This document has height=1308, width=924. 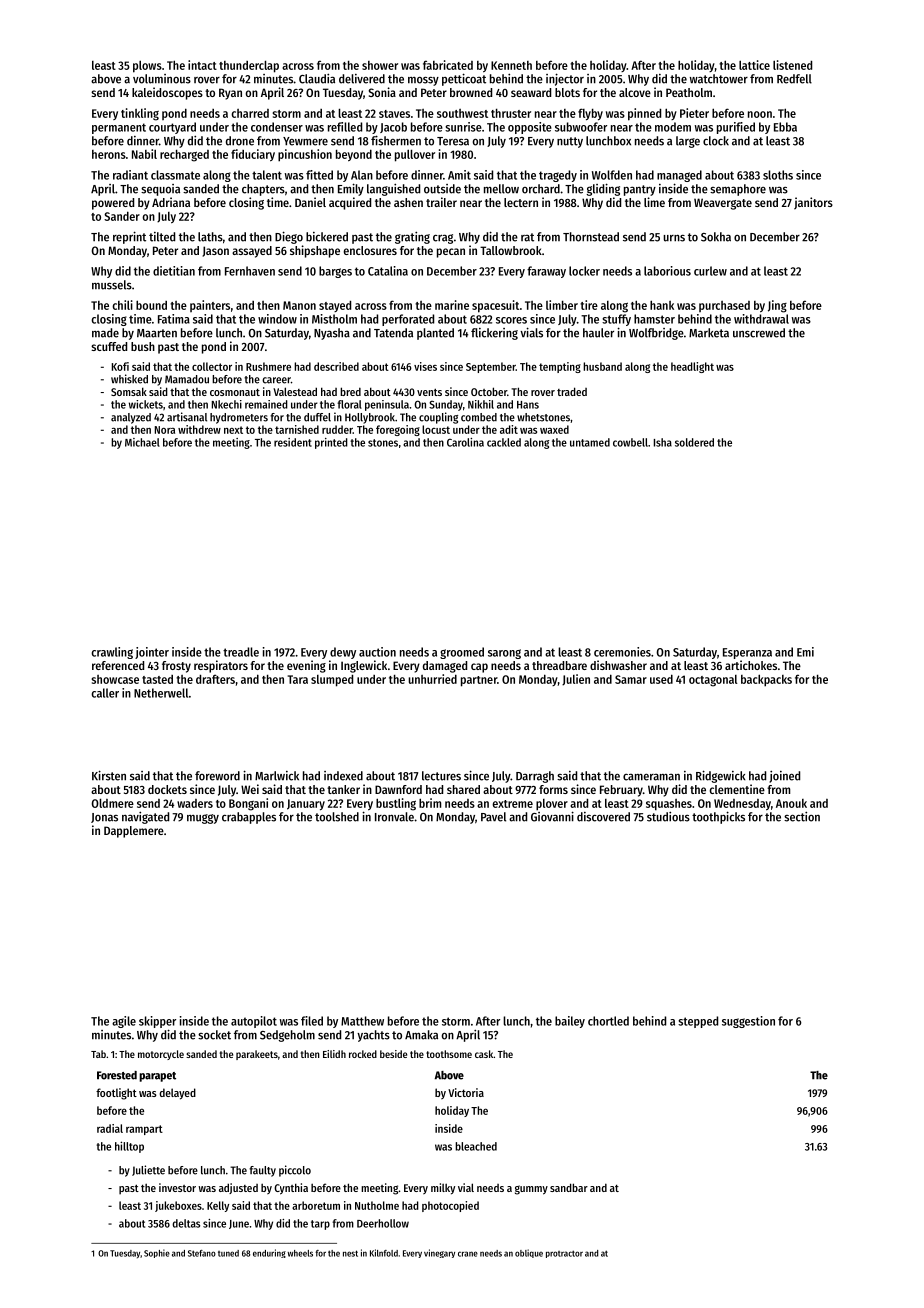 I want to click on Claudia, so click(x=317, y=78).
